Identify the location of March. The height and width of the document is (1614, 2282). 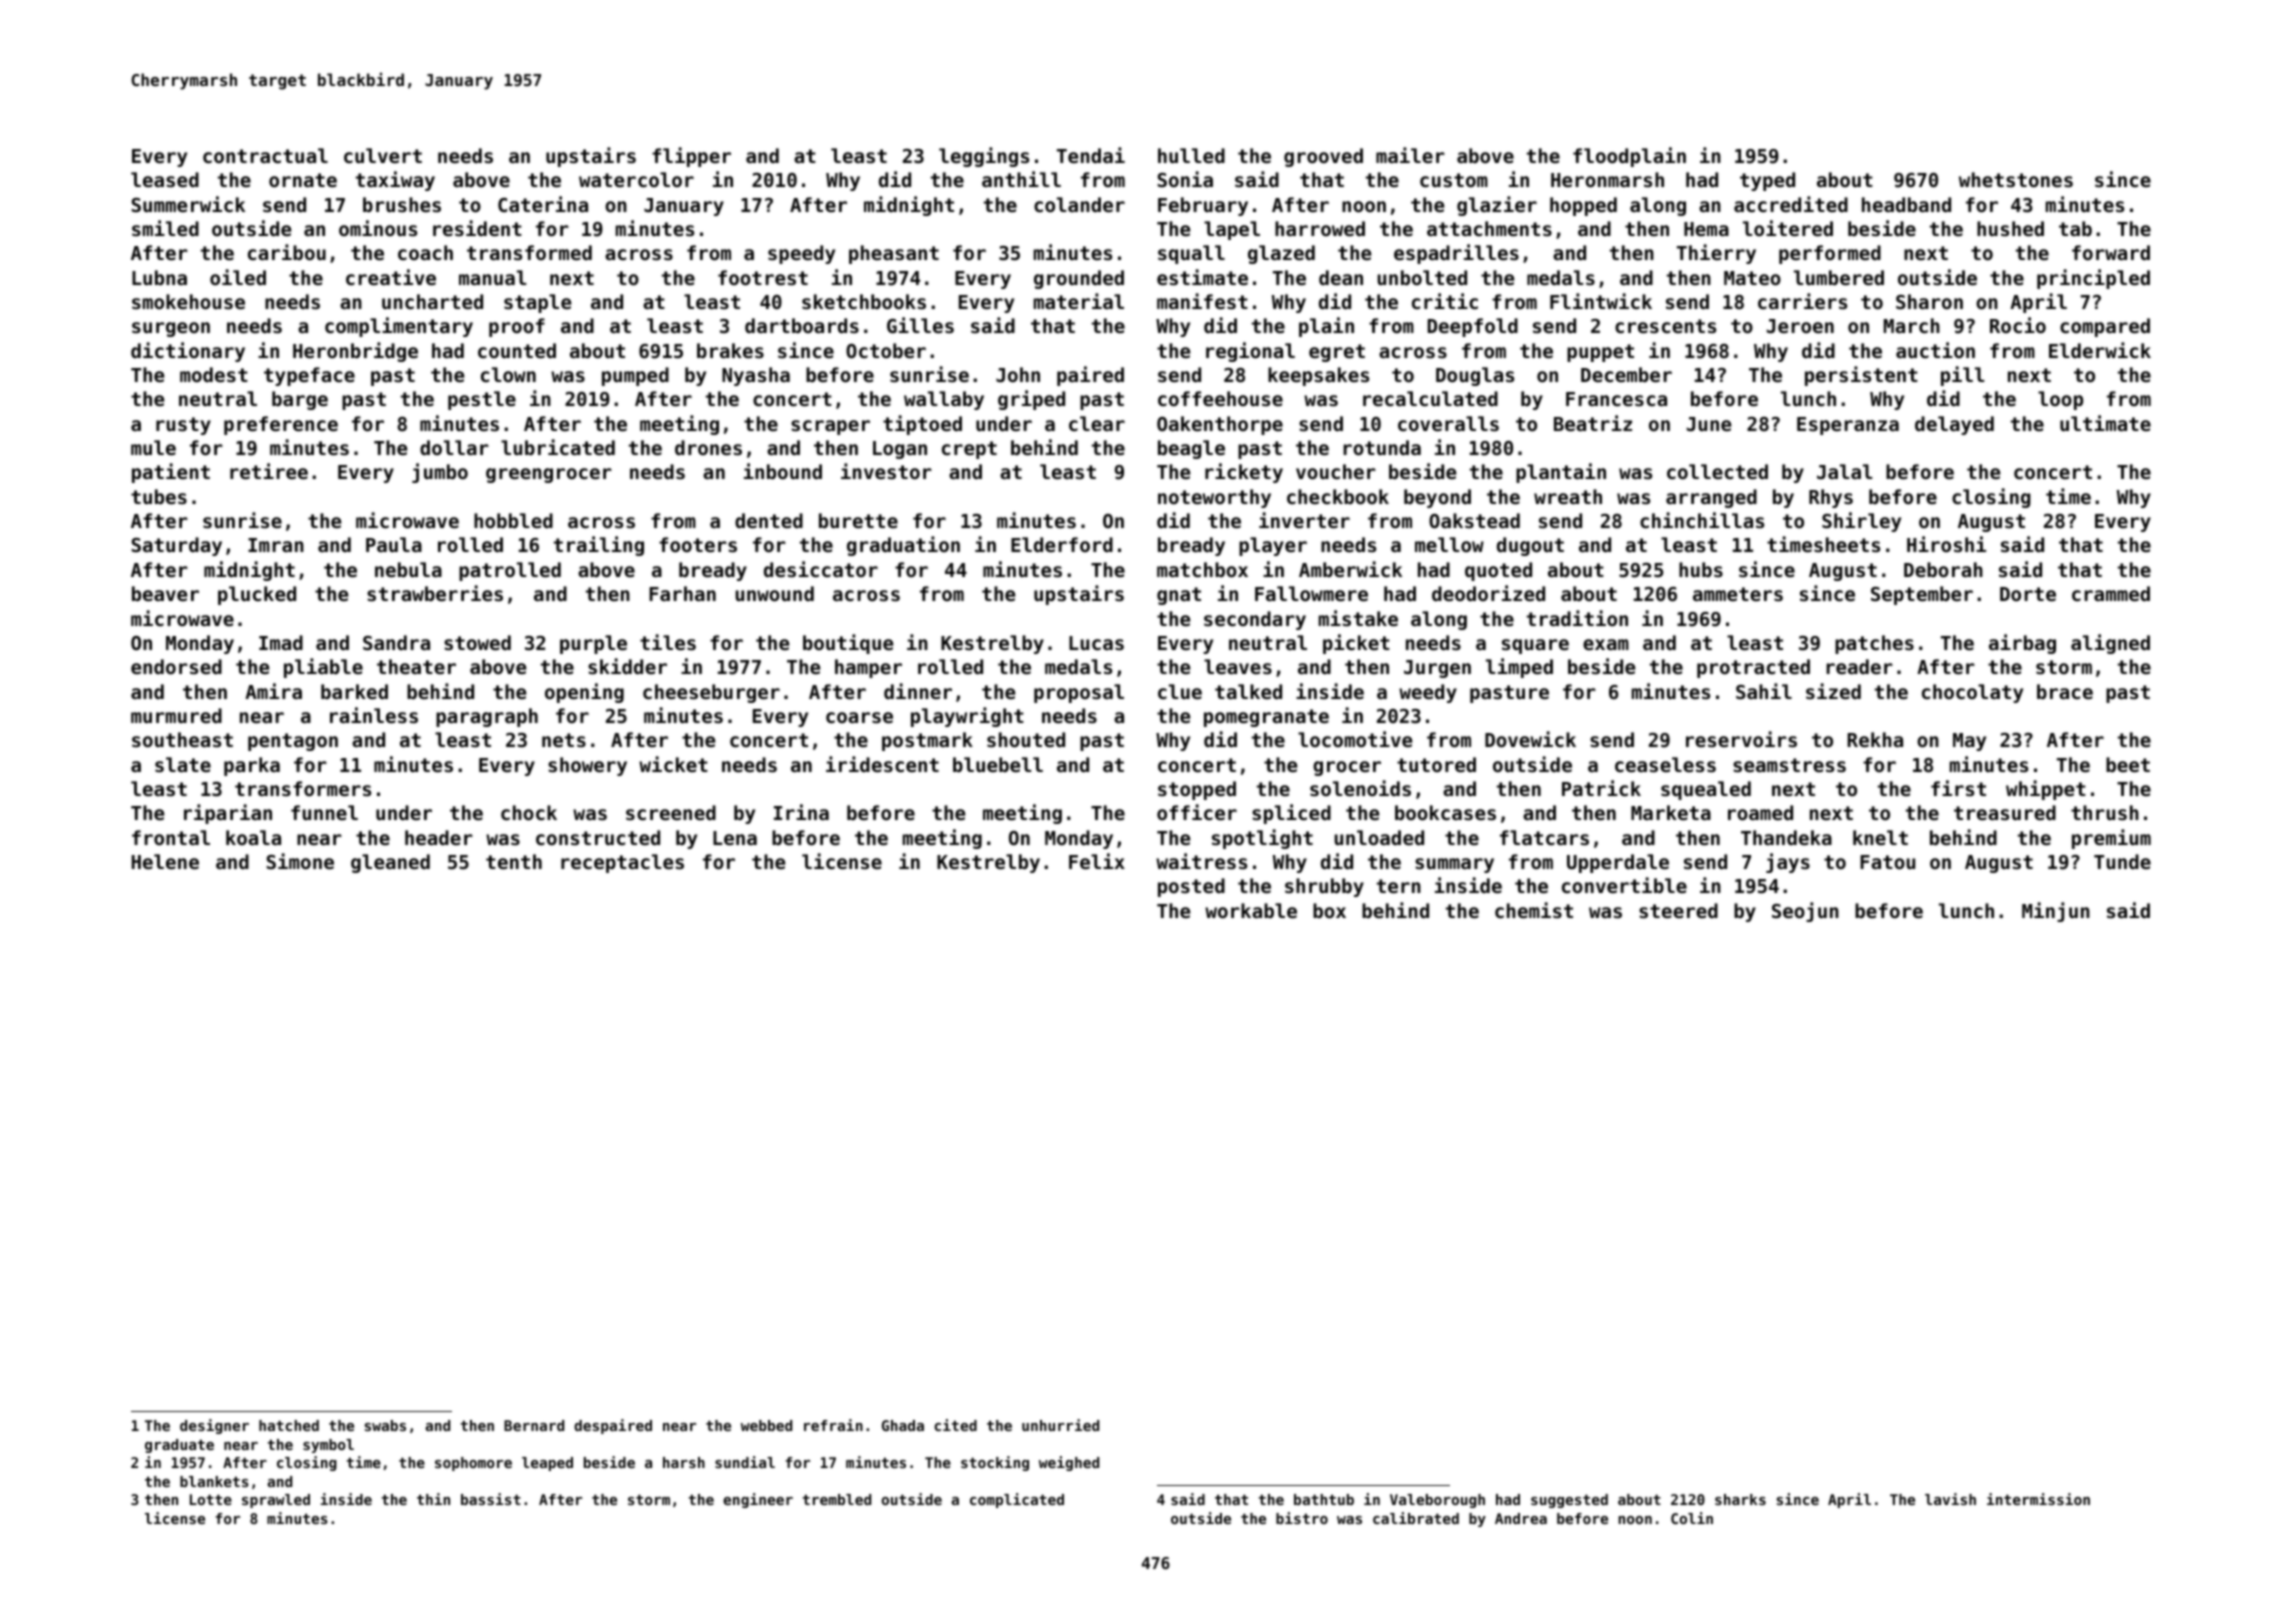
(1912, 325).
